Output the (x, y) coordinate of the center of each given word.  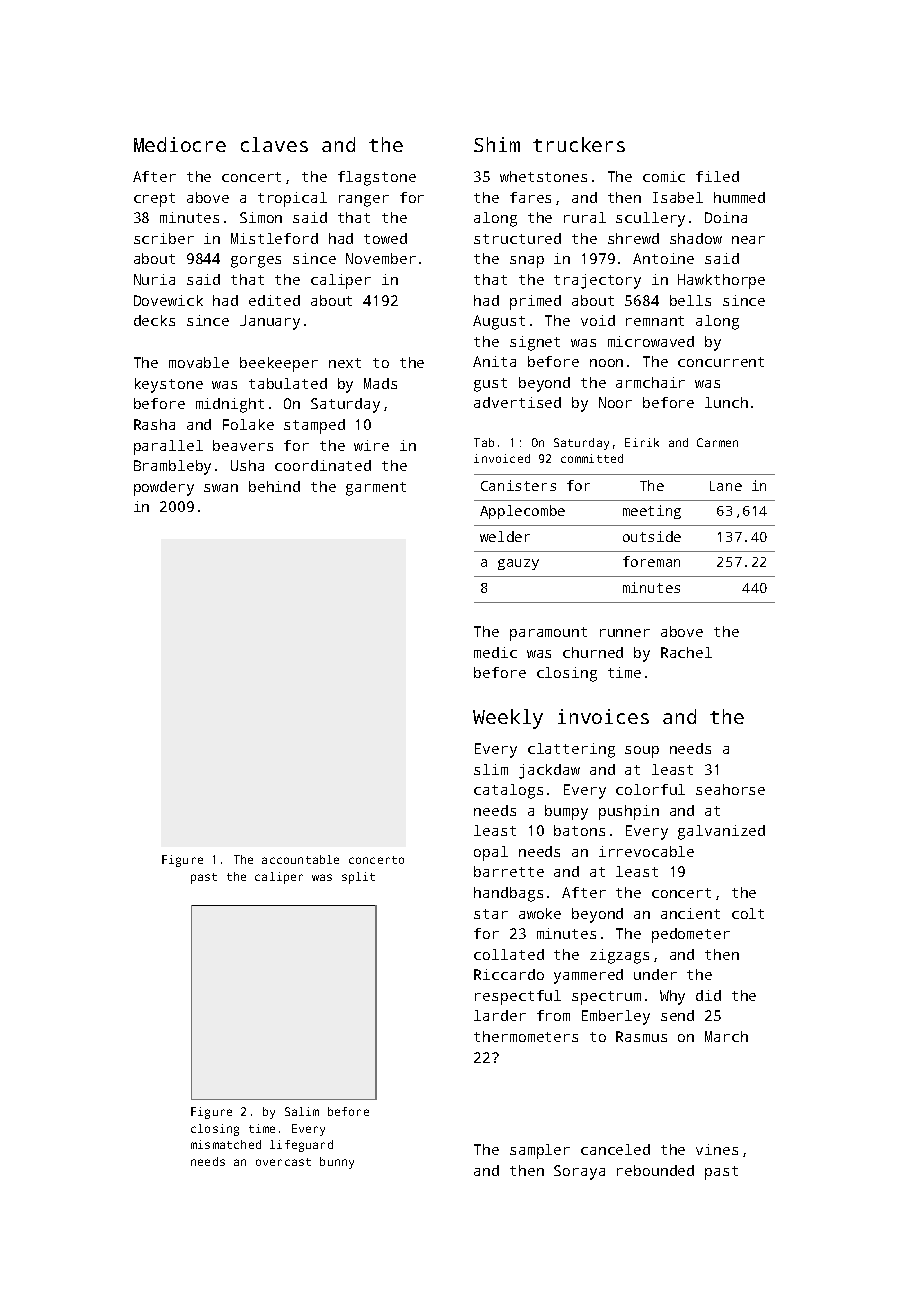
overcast (283, 1162)
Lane (726, 486)
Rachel (686, 652)
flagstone (377, 178)
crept (154, 200)
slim (491, 769)
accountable (300, 859)
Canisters (518, 485)
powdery (164, 488)
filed (717, 176)
